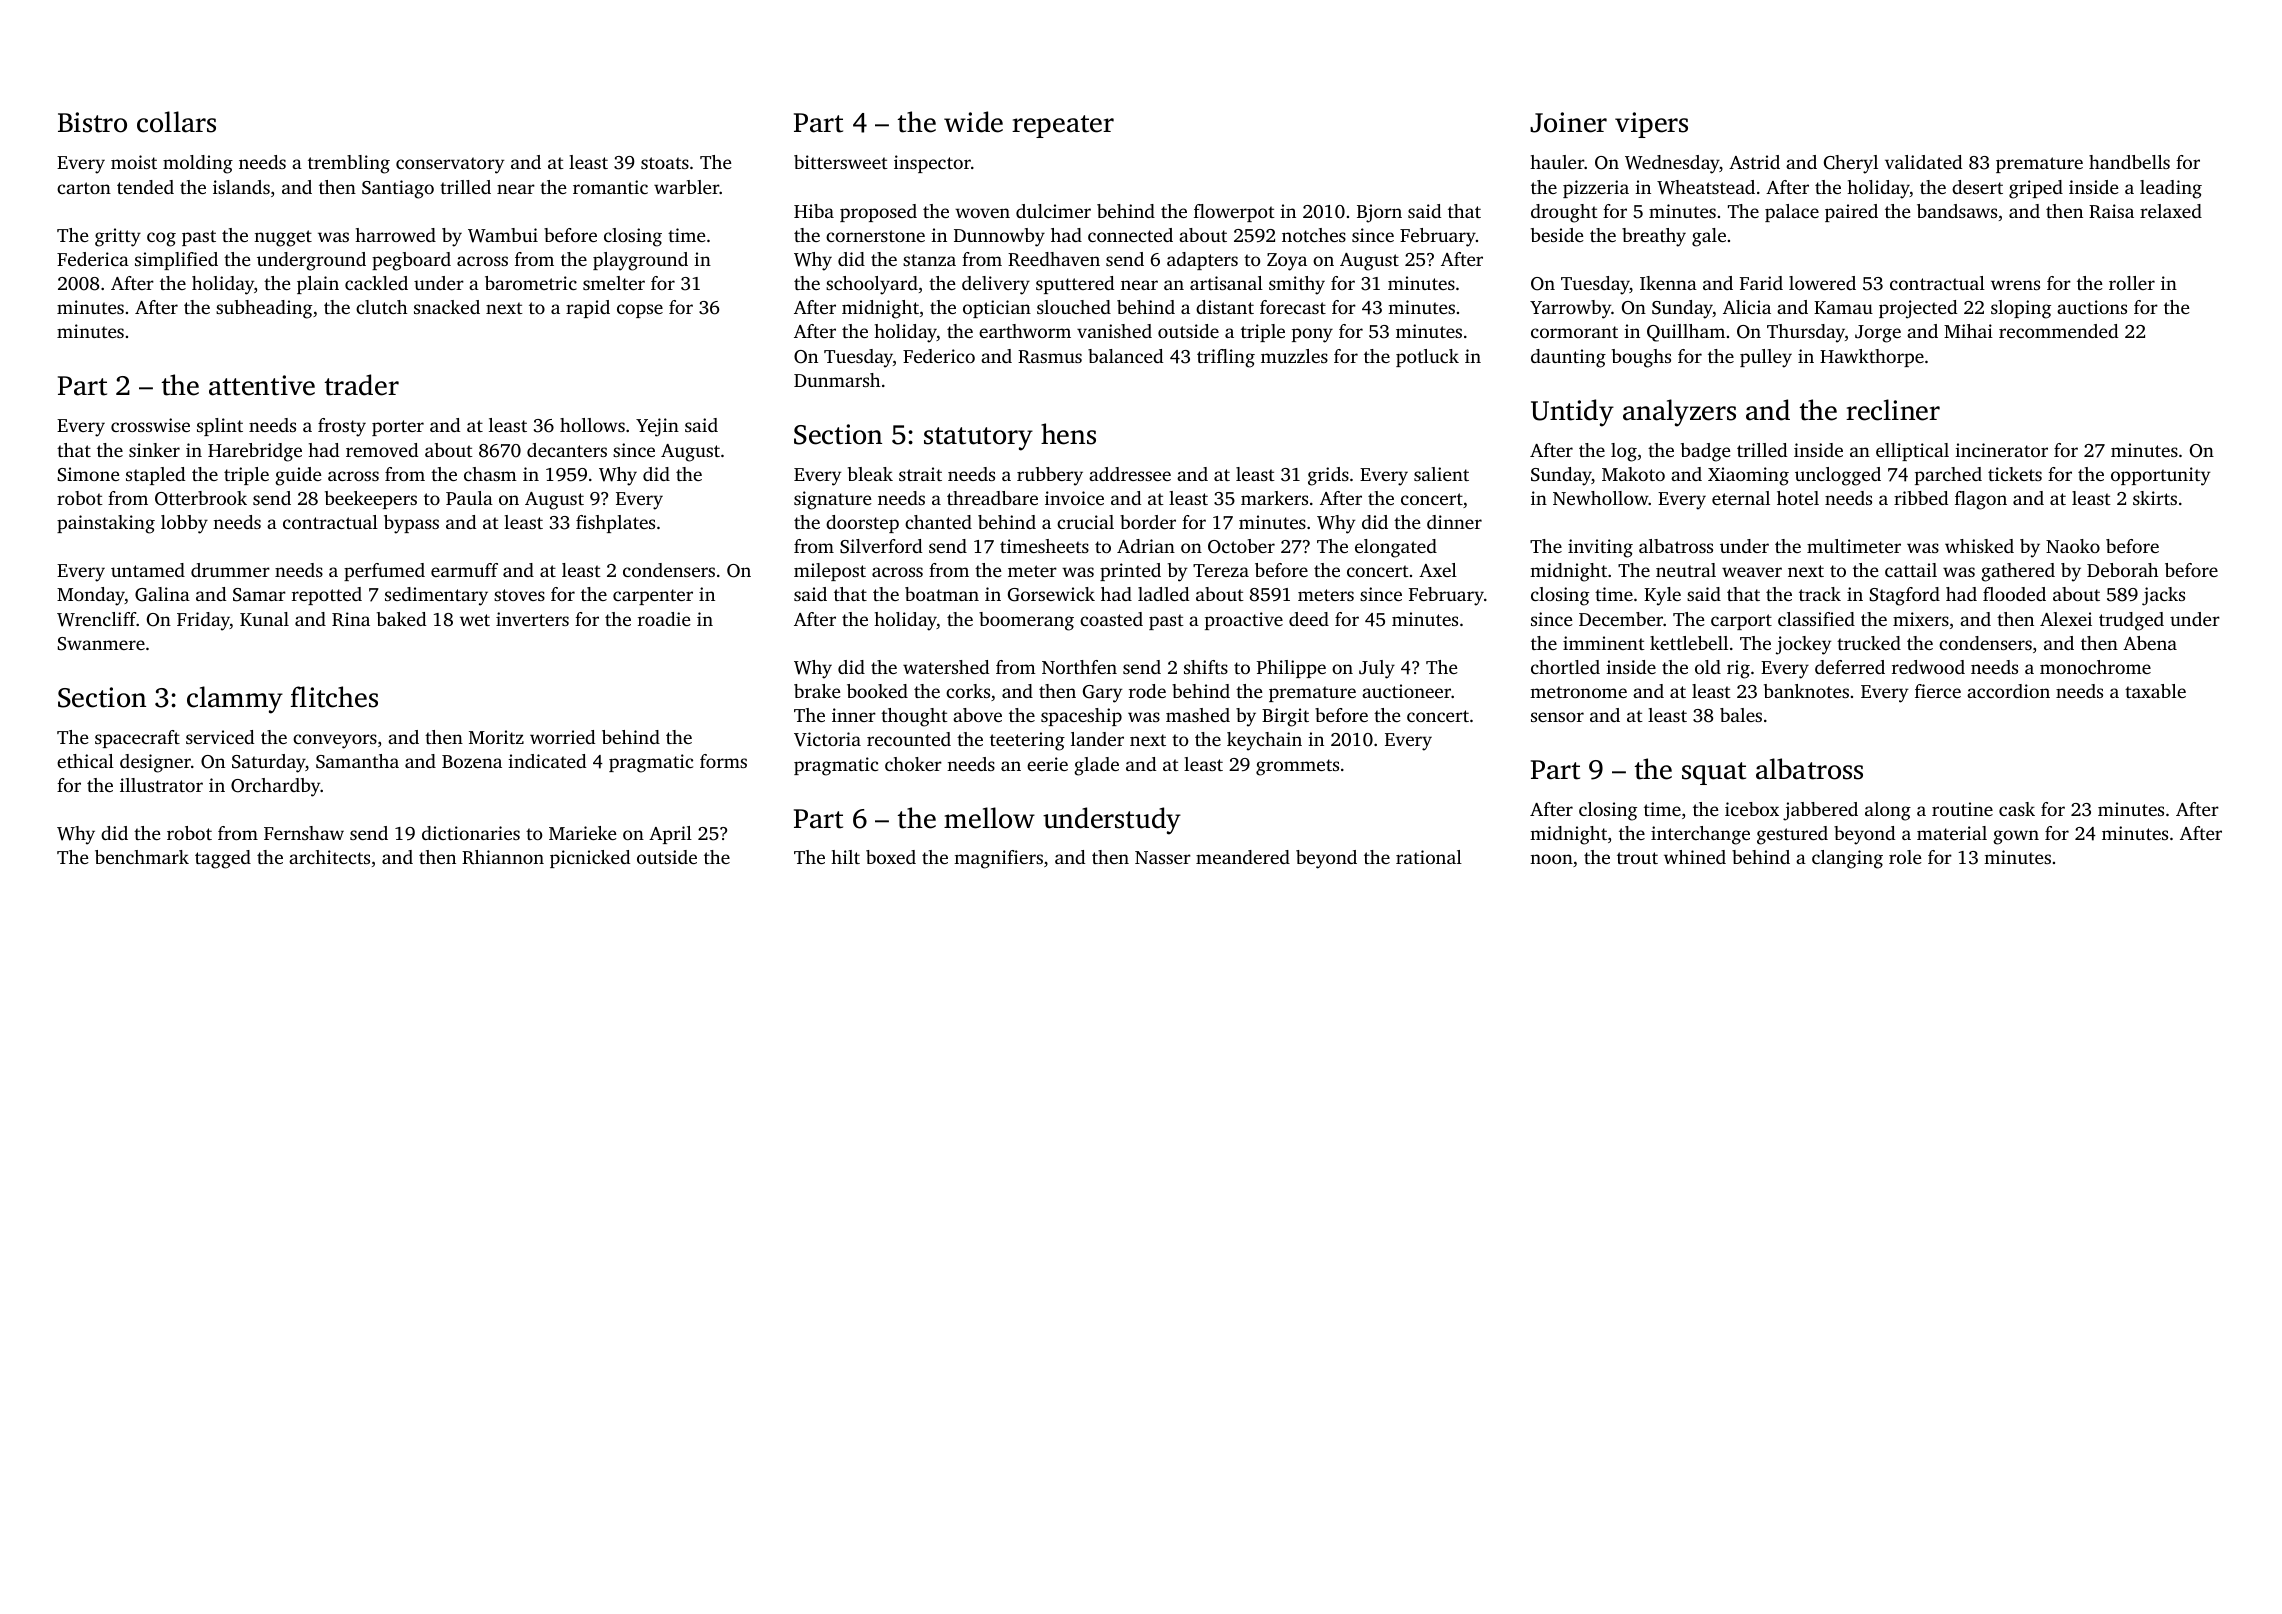  Describe the element at coordinates (2171, 189) in the screenshot. I see `leading` at that location.
